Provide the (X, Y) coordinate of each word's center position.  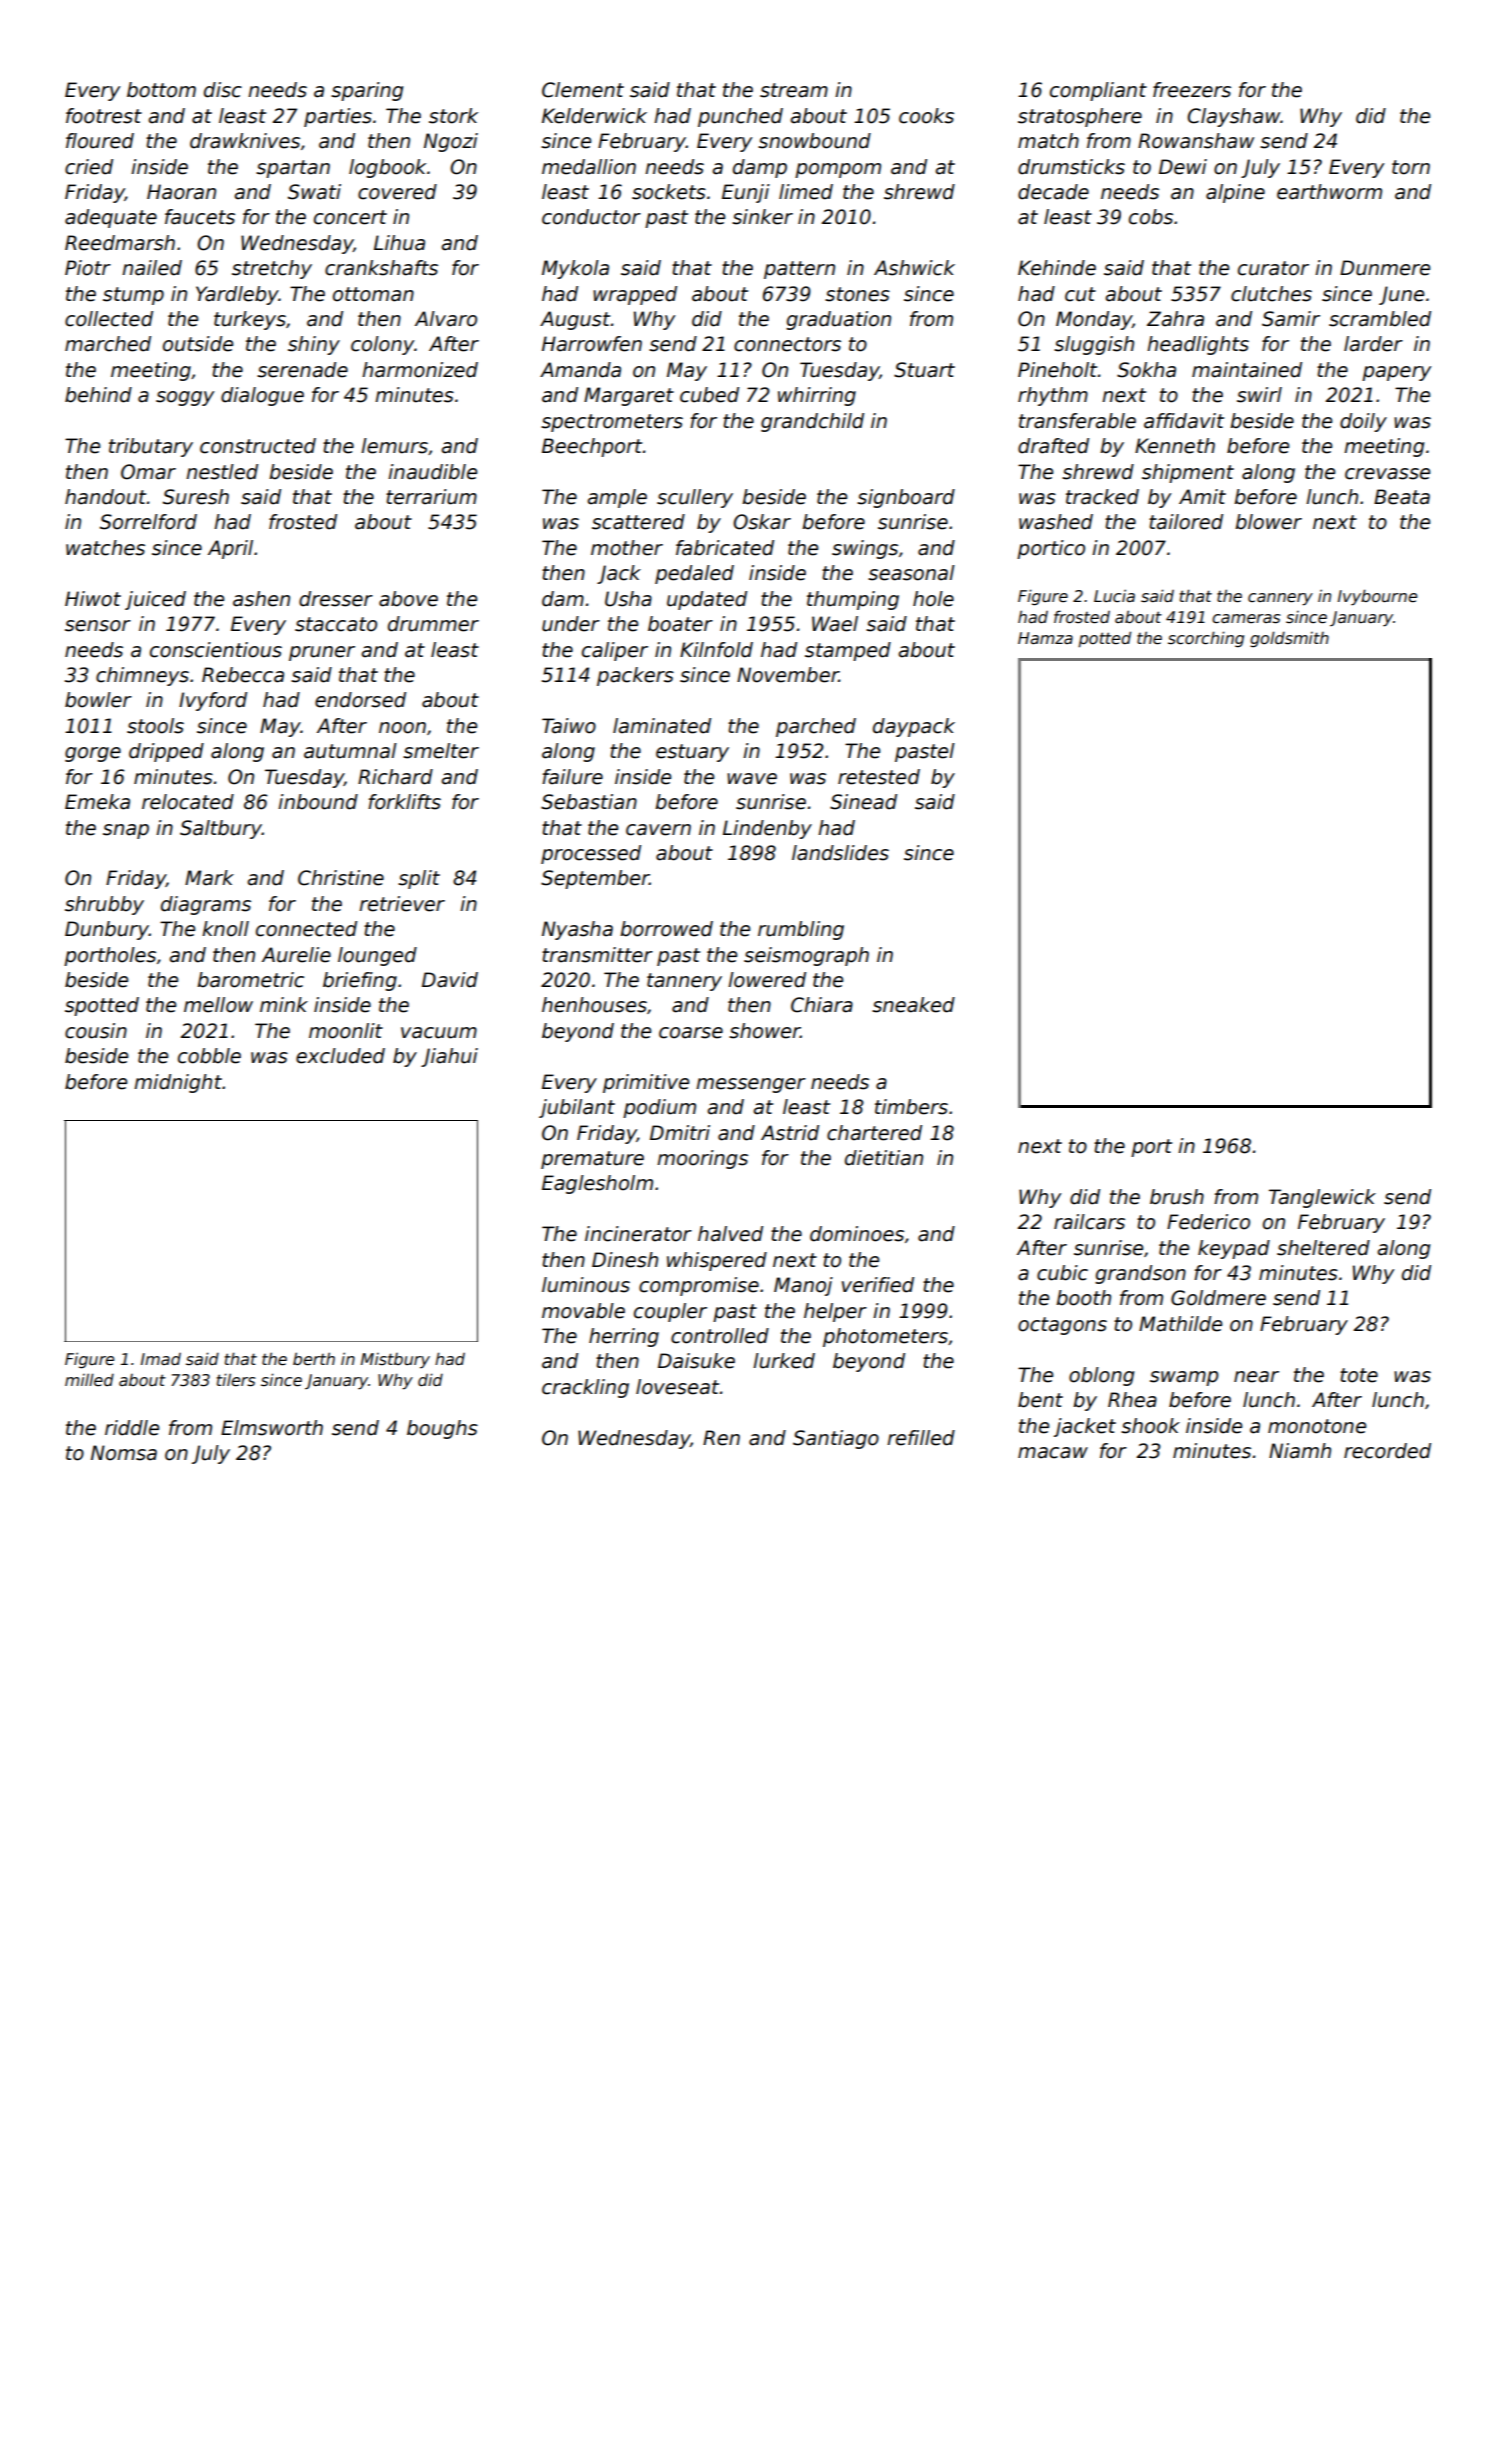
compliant (1098, 91)
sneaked (913, 1005)
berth (314, 1359)
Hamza (1045, 638)
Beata (1402, 497)
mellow (218, 1005)
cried (89, 167)
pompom (838, 170)
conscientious (216, 650)
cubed (709, 395)
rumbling (801, 930)
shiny (314, 345)
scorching (1206, 639)
